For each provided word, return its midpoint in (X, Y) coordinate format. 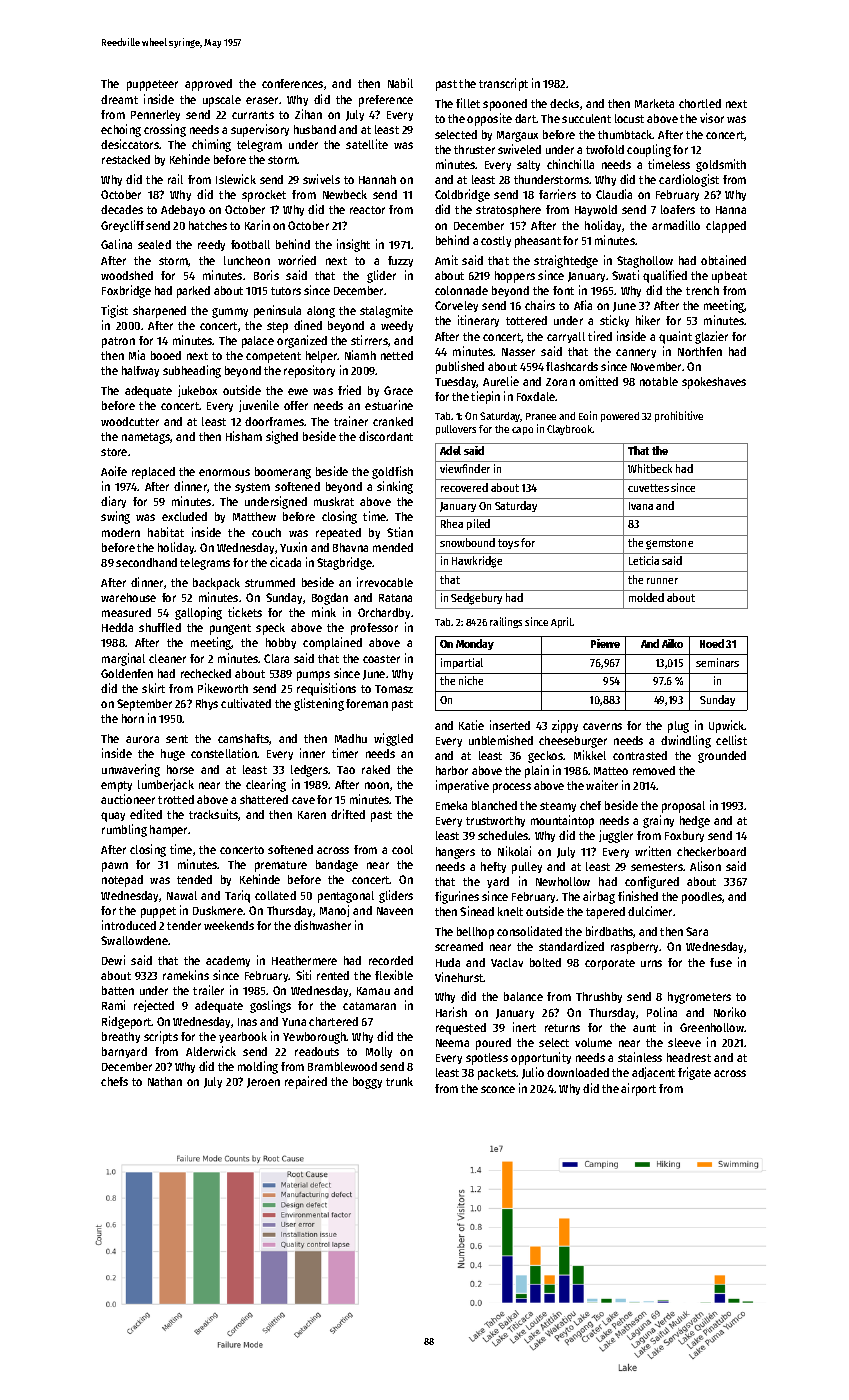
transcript (503, 84)
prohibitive (679, 416)
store (114, 452)
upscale (222, 101)
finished (638, 896)
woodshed (127, 275)
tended (194, 879)
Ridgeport (127, 1022)
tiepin (485, 397)
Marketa (654, 103)
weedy (397, 326)
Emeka (451, 805)
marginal (123, 659)
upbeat (729, 277)
